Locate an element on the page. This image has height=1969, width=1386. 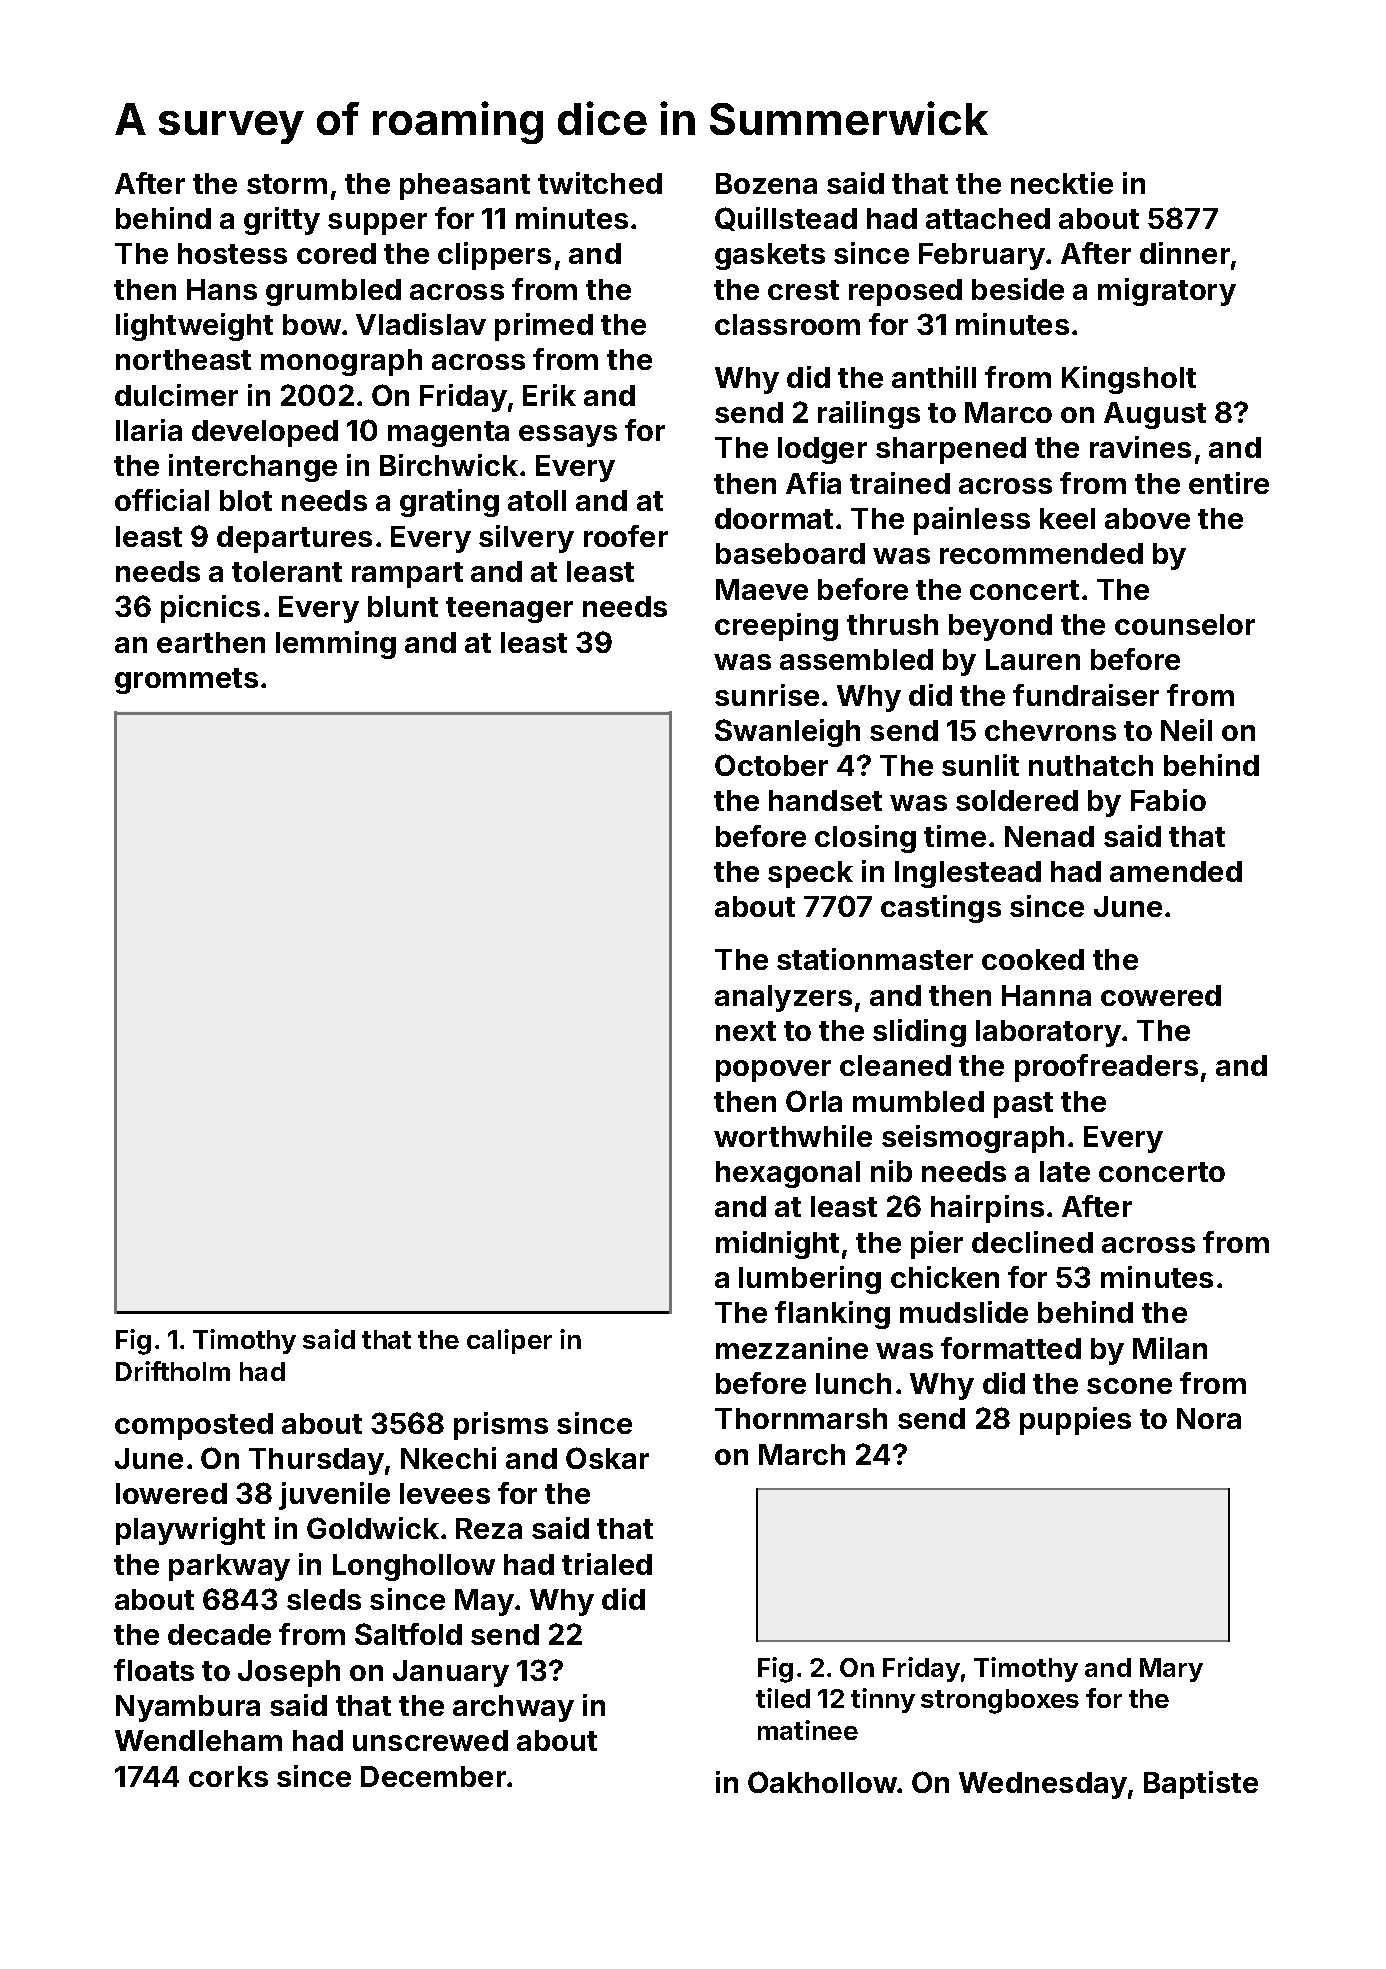
Marco is located at coordinates (1008, 412).
